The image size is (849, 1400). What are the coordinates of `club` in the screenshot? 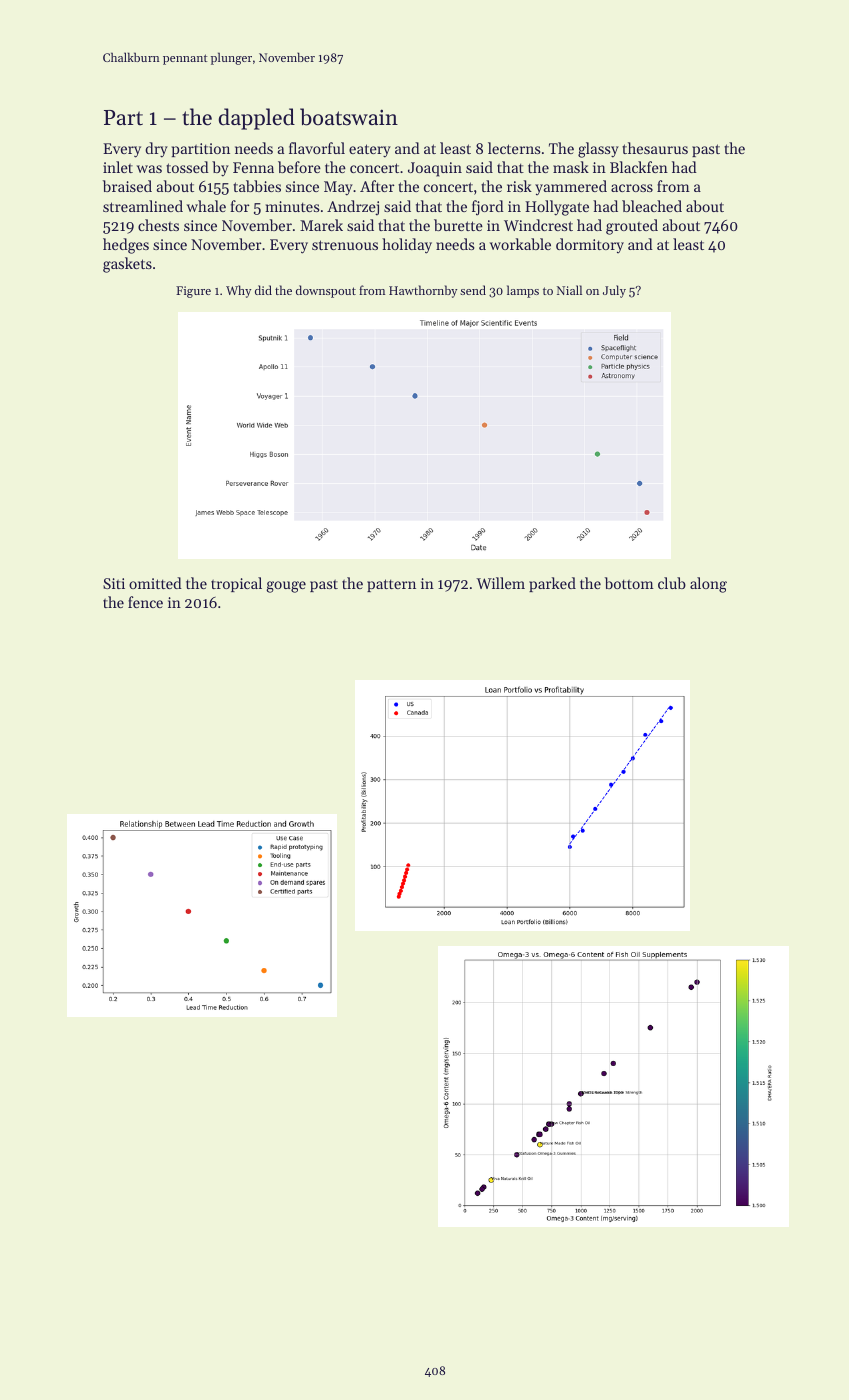 It's located at (672, 583).
